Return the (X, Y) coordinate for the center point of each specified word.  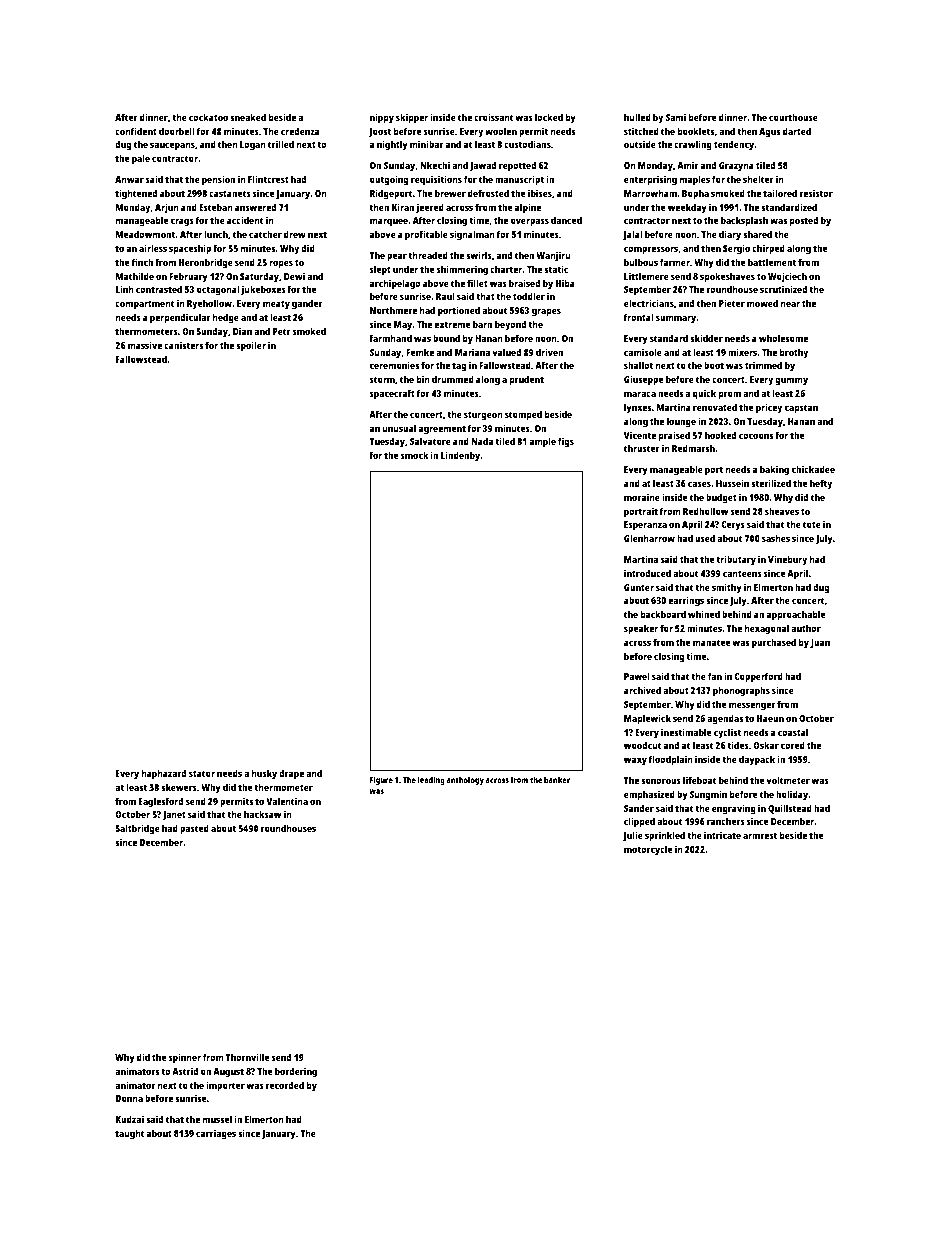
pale (141, 159)
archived (642, 690)
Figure (381, 780)
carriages (216, 1134)
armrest (760, 835)
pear (397, 257)
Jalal (632, 235)
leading (431, 780)
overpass (530, 222)
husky (264, 774)
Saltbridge (137, 829)
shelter (758, 179)
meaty (276, 304)
